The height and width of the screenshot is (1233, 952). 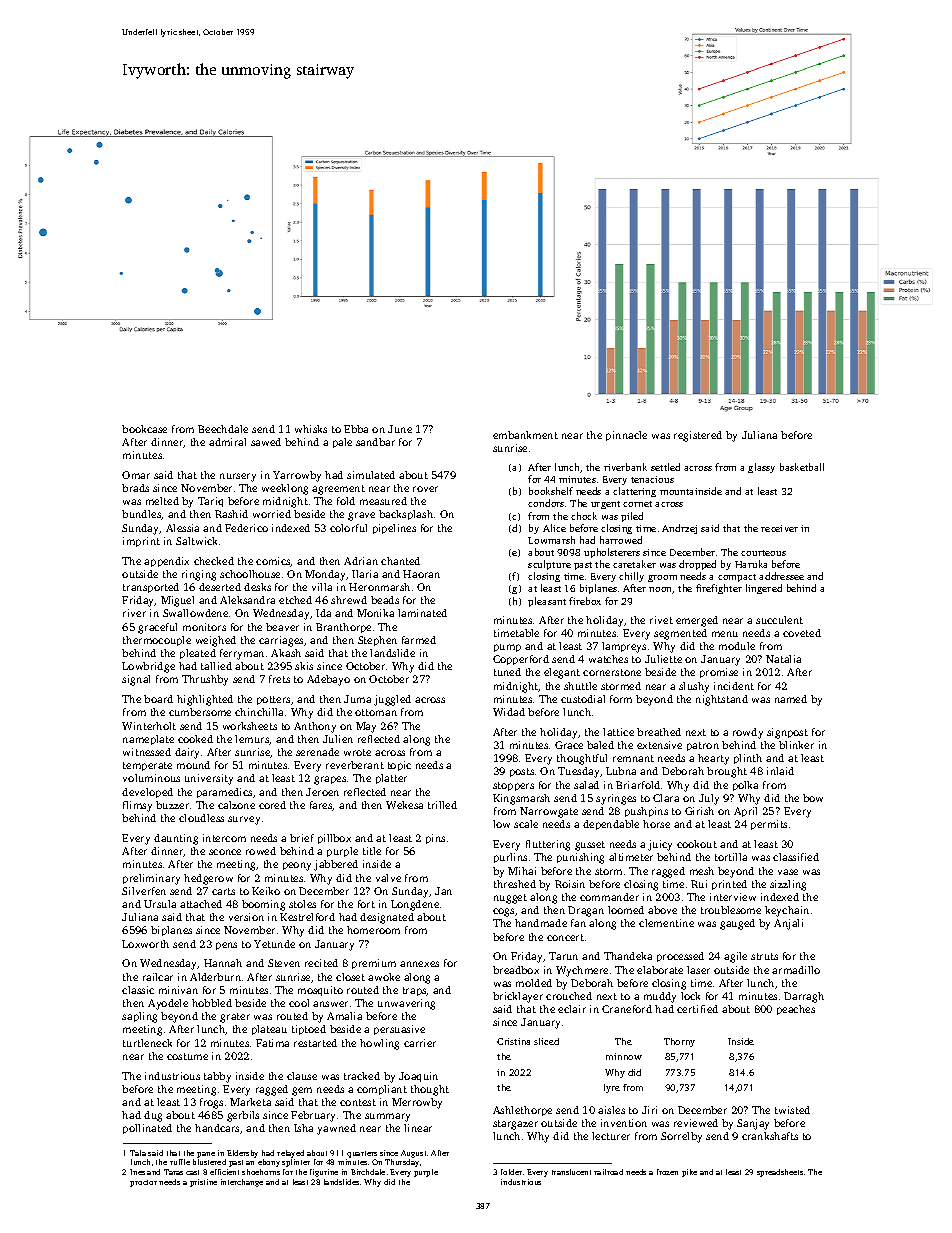 What do you see at coordinates (368, 1172) in the screenshot?
I see `Birchdale` at bounding box center [368, 1172].
